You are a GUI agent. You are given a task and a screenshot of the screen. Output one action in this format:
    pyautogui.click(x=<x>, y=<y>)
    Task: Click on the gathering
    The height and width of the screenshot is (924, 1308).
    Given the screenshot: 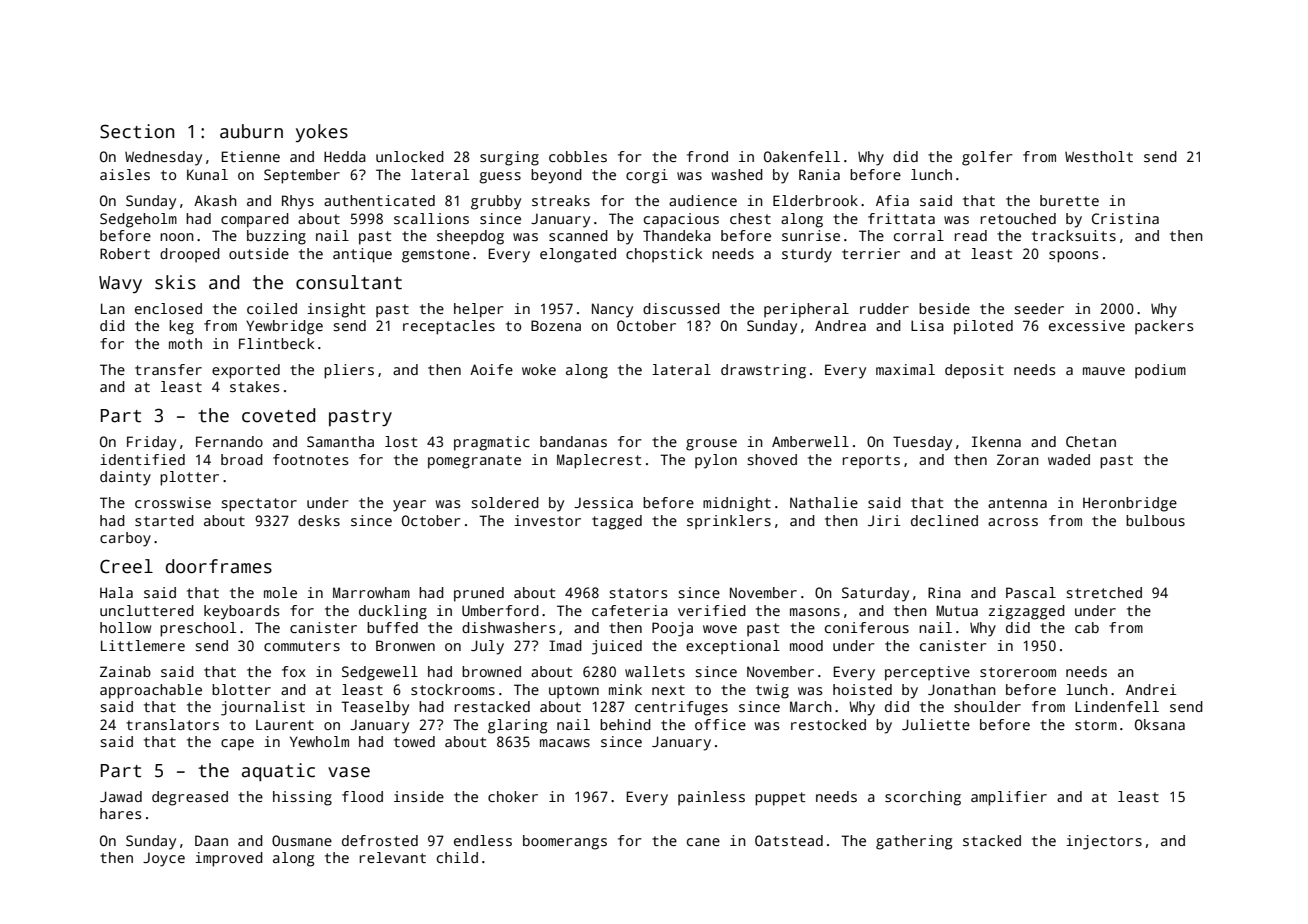 What is the action you would take?
    pyautogui.click(x=914, y=842)
